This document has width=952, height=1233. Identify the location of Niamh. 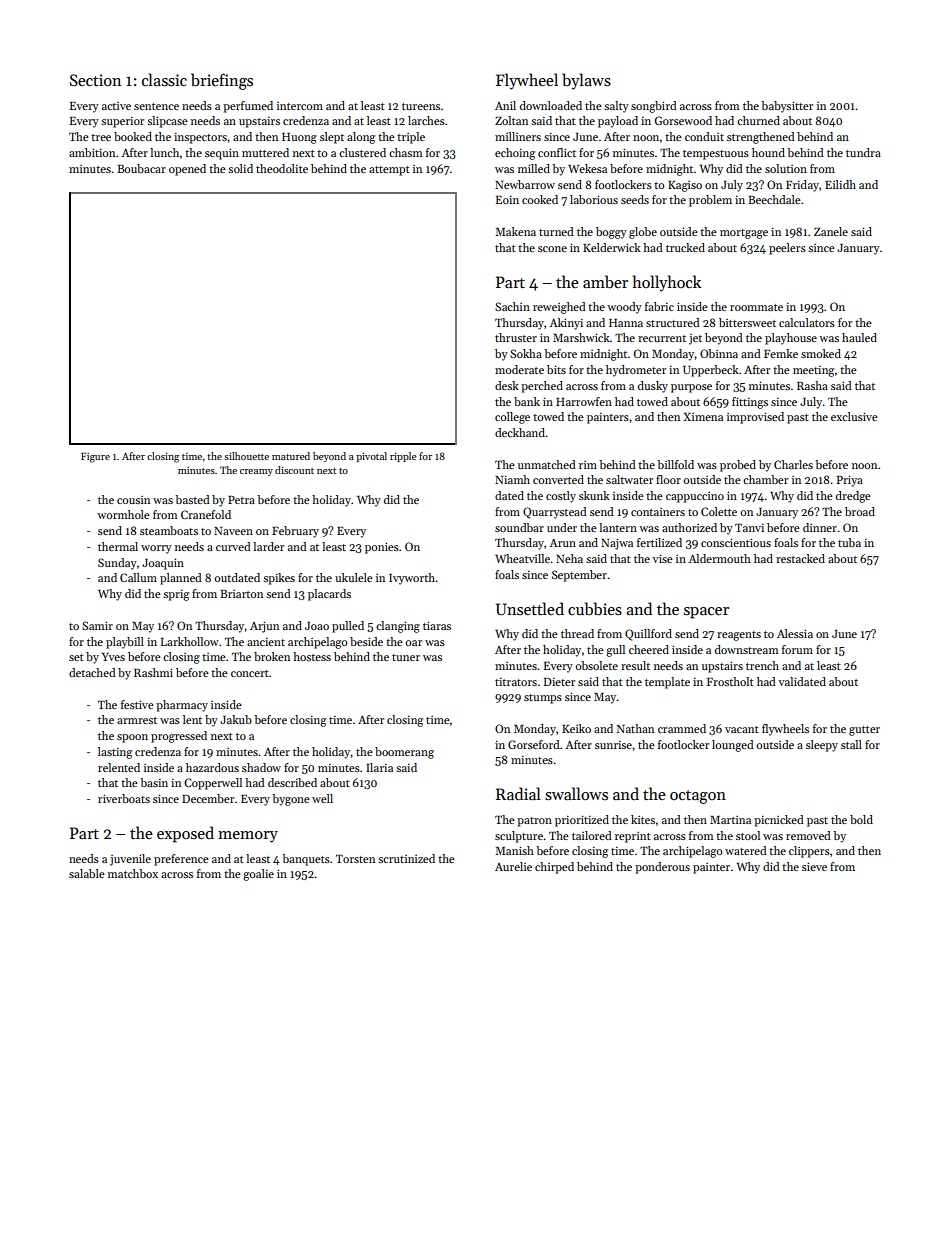
(512, 479).
